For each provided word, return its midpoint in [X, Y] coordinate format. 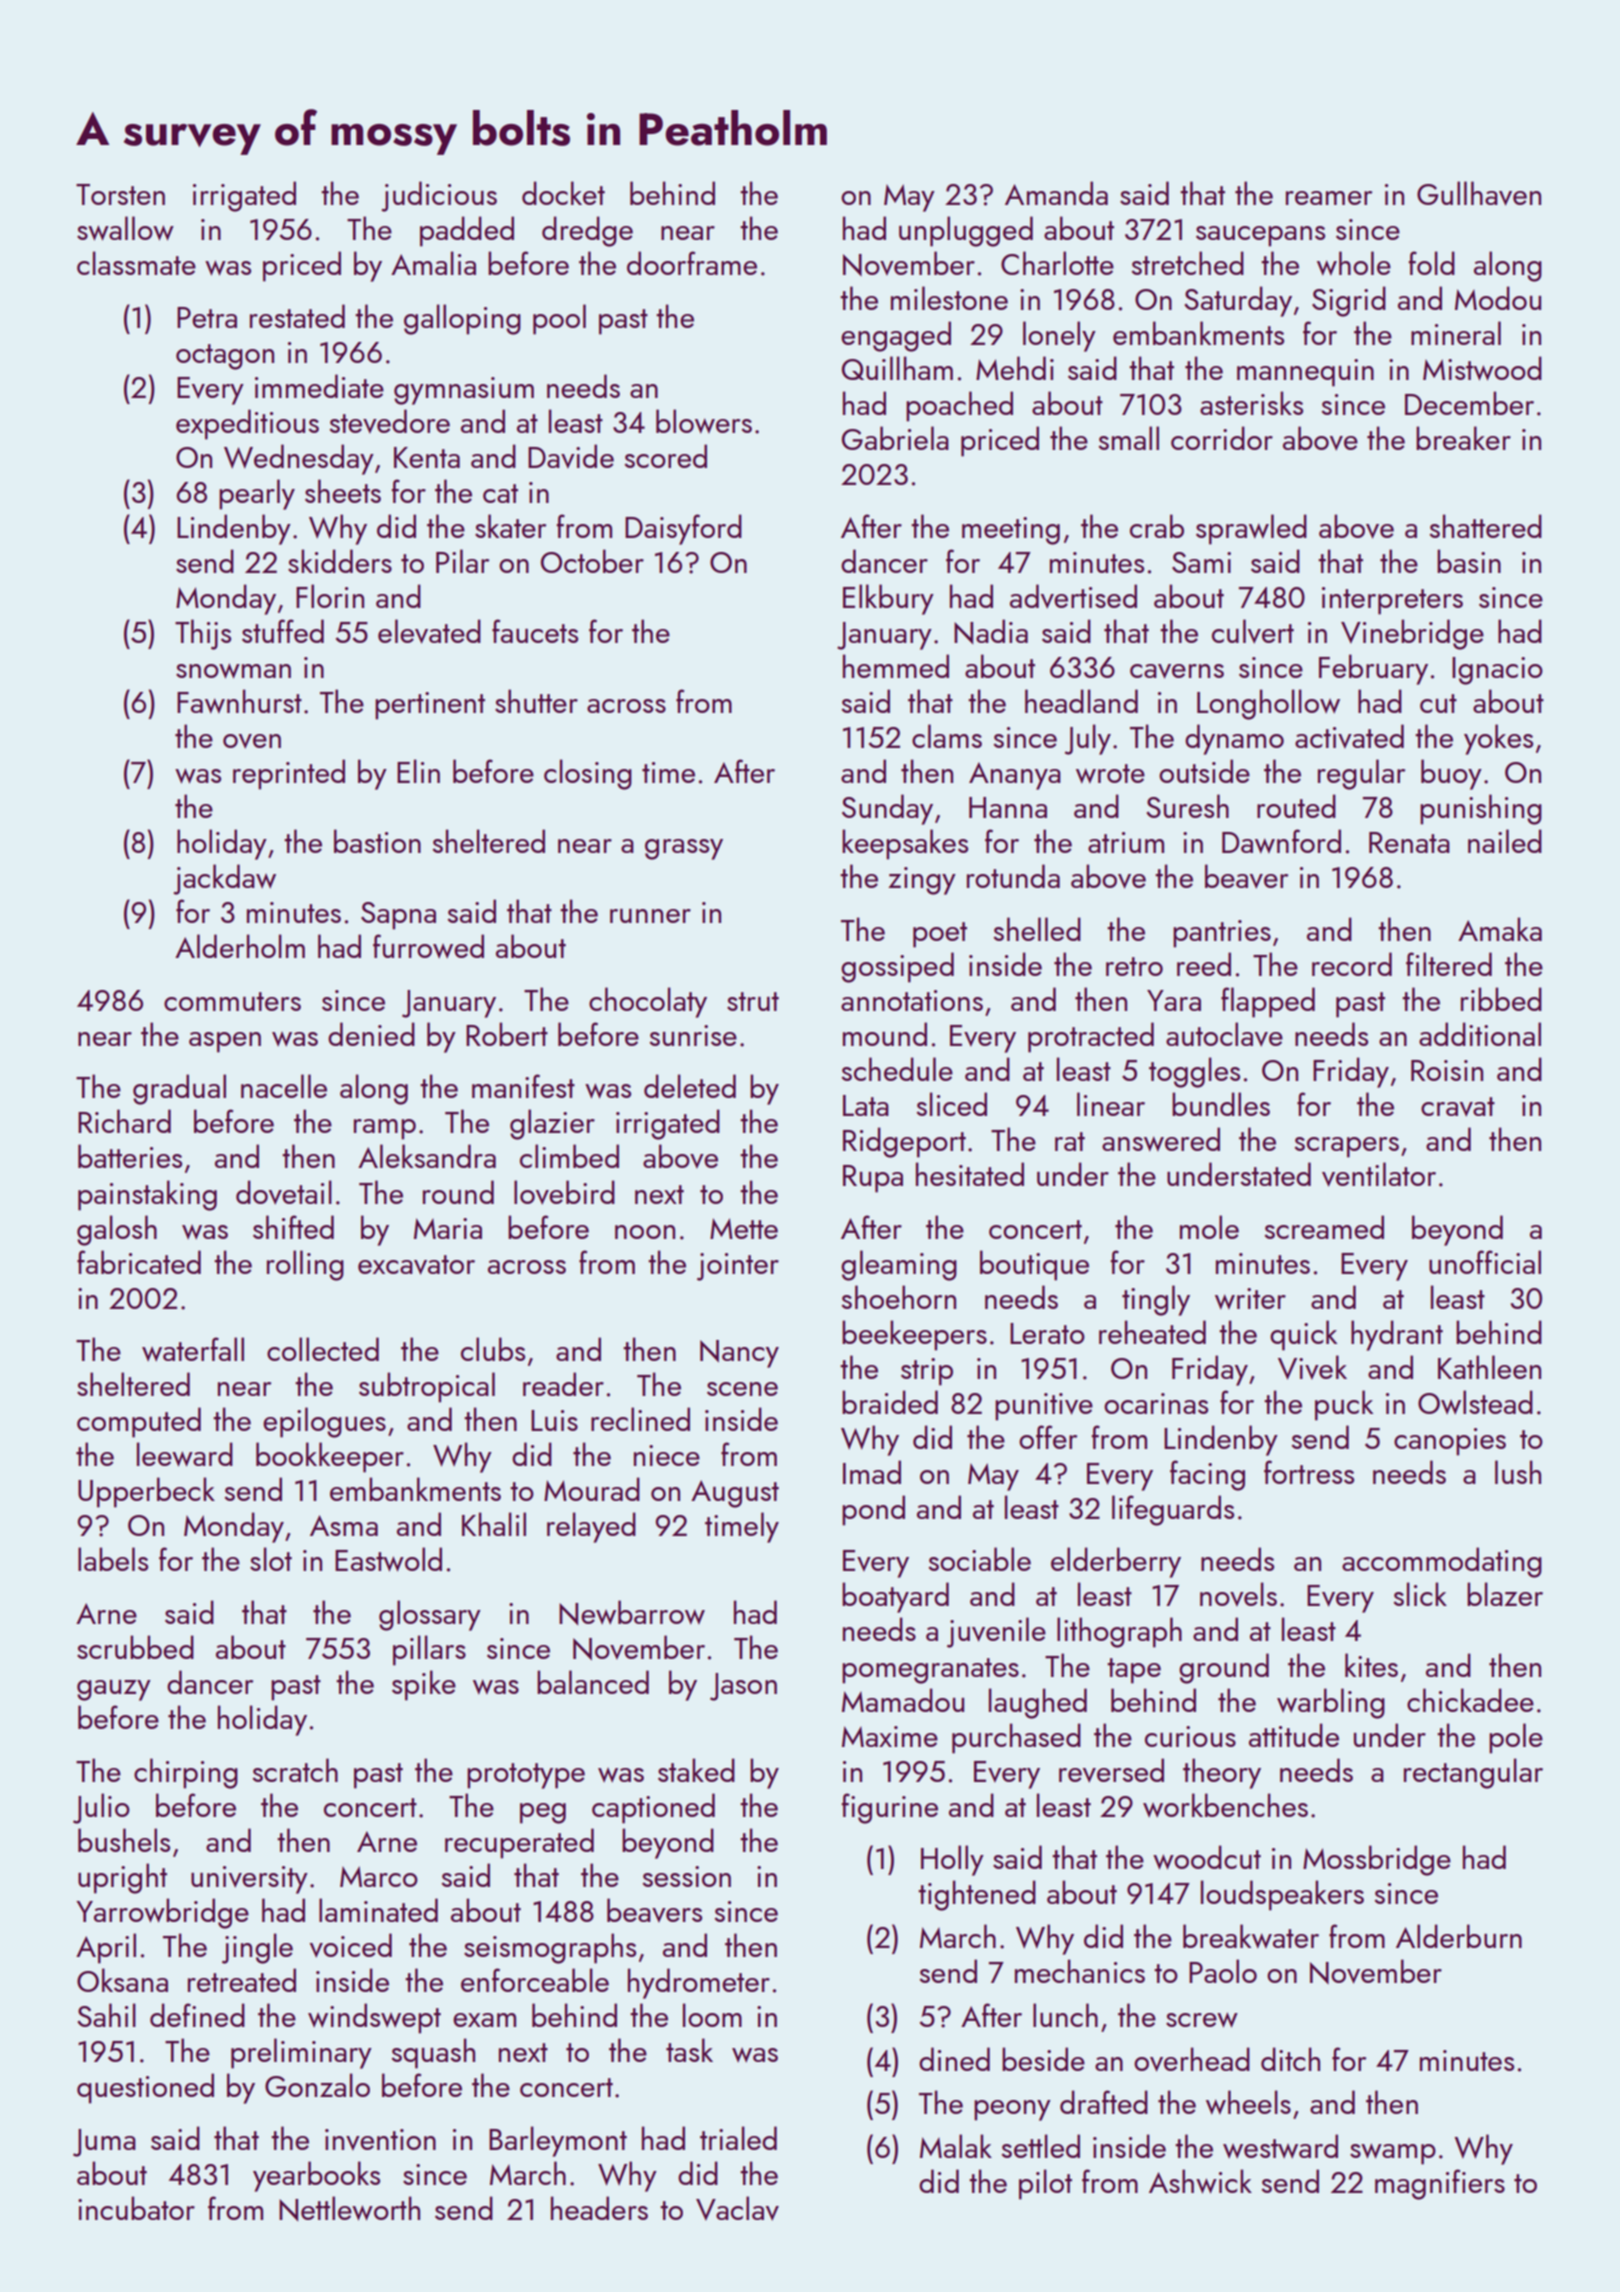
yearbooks [316, 2176]
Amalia [433, 263]
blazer [1505, 1594]
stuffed [283, 631]
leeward [185, 1454]
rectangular [1473, 1773]
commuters [232, 1001]
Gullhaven [1479, 193]
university [249, 1880]
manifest [523, 1086]
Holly [952, 1860]
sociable [979, 1559]
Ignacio [1497, 671]
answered [1161, 1139]
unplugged [966, 231]
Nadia [991, 631]
